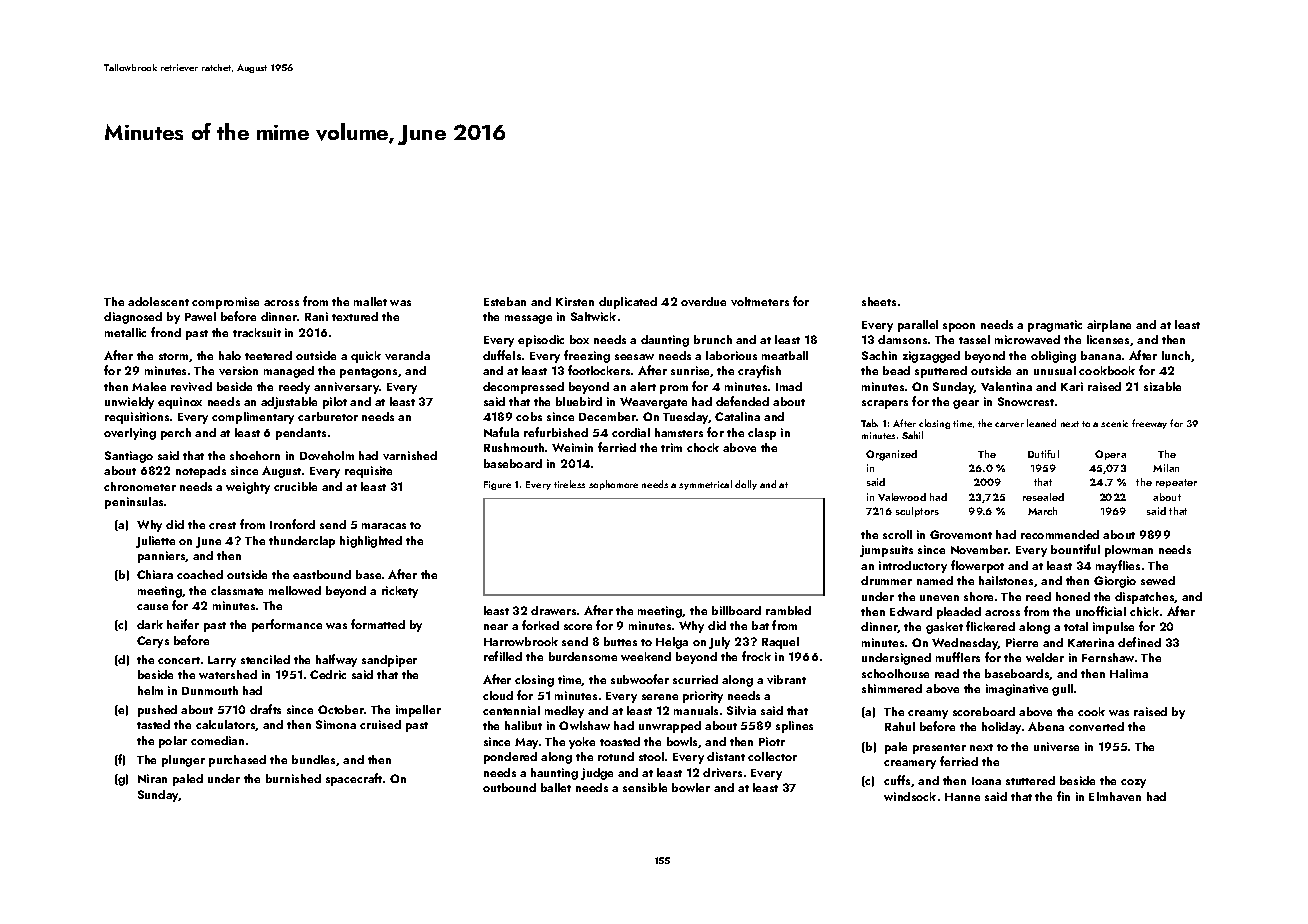 The image size is (1308, 924). Describe the element at coordinates (355, 316) in the page. I see `textured` at that location.
